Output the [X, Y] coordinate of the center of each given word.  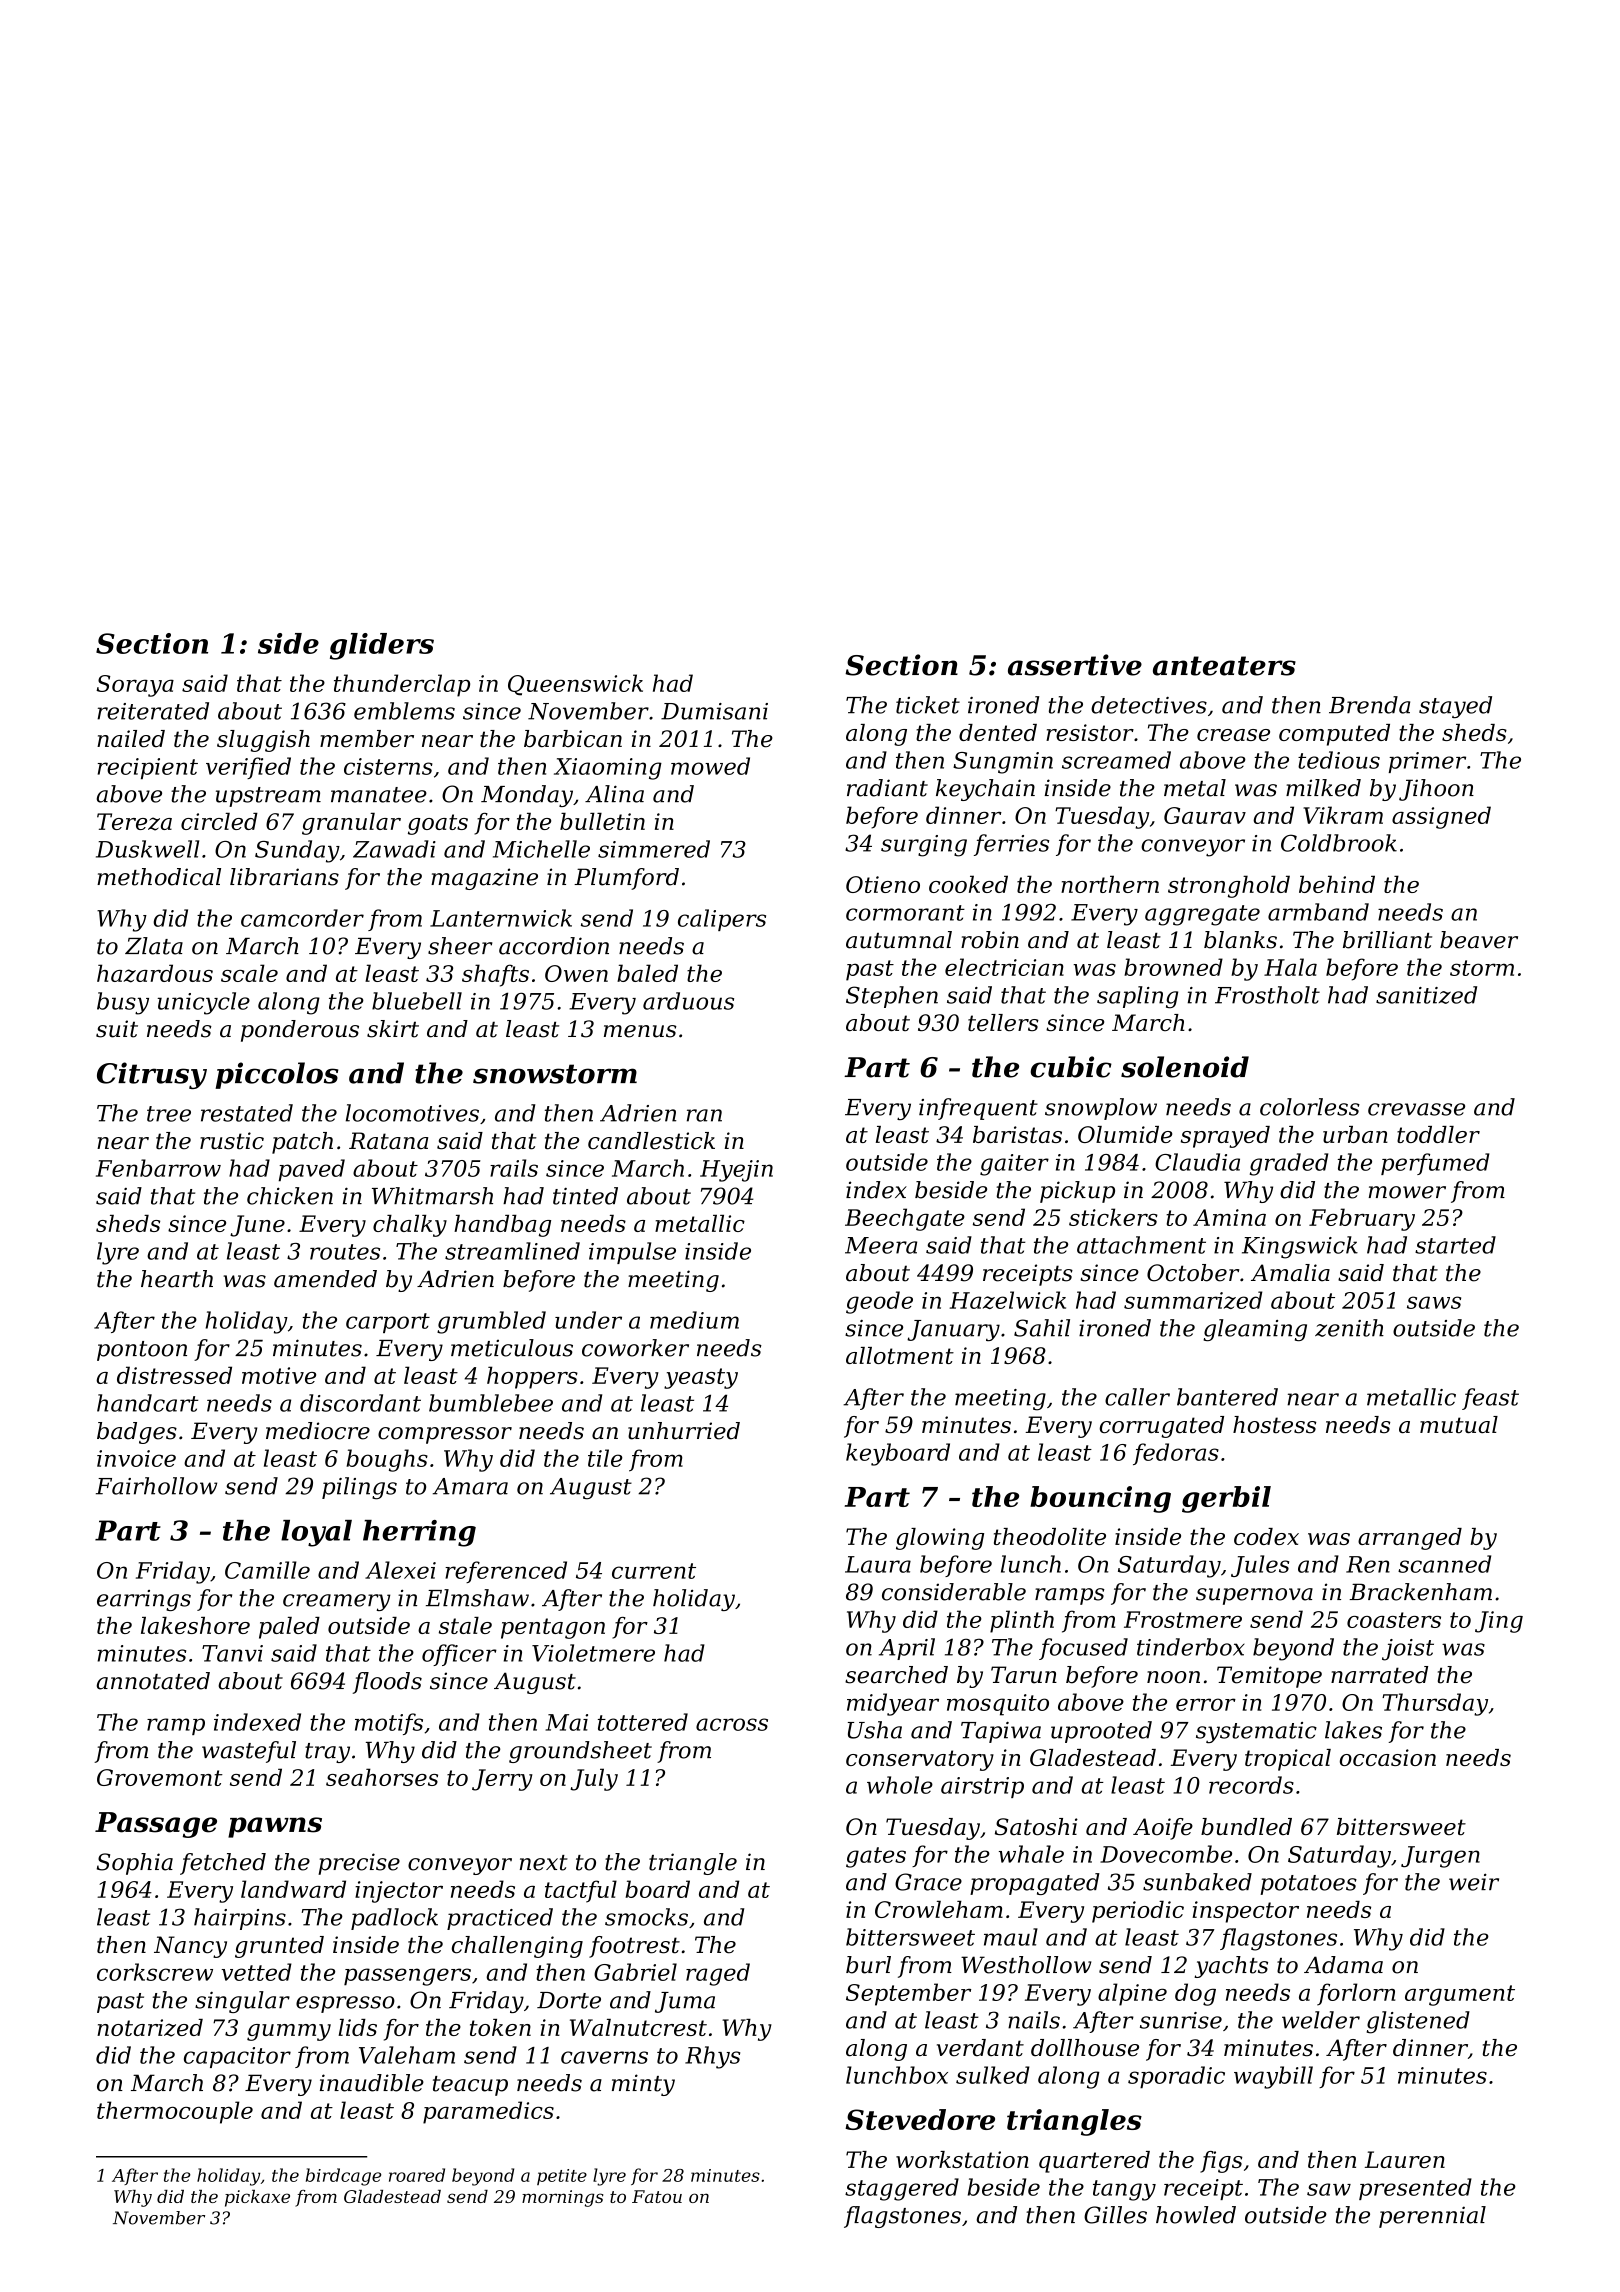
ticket [928, 705]
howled [1196, 2215]
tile [605, 1458]
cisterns [388, 766]
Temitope [1269, 1677]
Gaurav [1205, 815]
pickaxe [257, 2198]
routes [345, 1252]
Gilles [1115, 2215]
